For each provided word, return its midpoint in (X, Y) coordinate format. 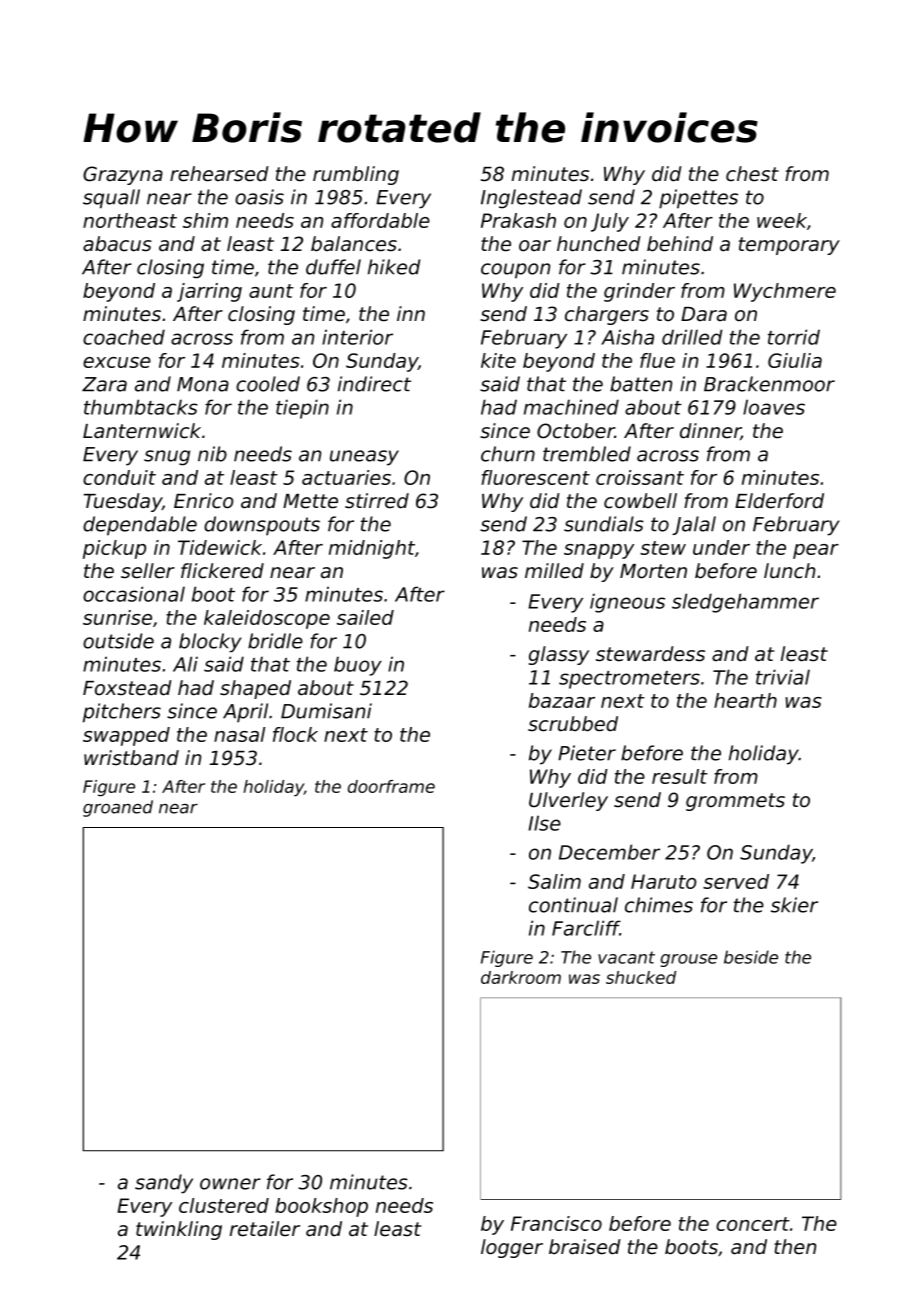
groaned (118, 808)
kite (498, 360)
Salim (554, 881)
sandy (164, 1184)
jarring (209, 292)
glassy (559, 655)
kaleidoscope (267, 619)
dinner (710, 431)
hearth (745, 700)
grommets (735, 802)
